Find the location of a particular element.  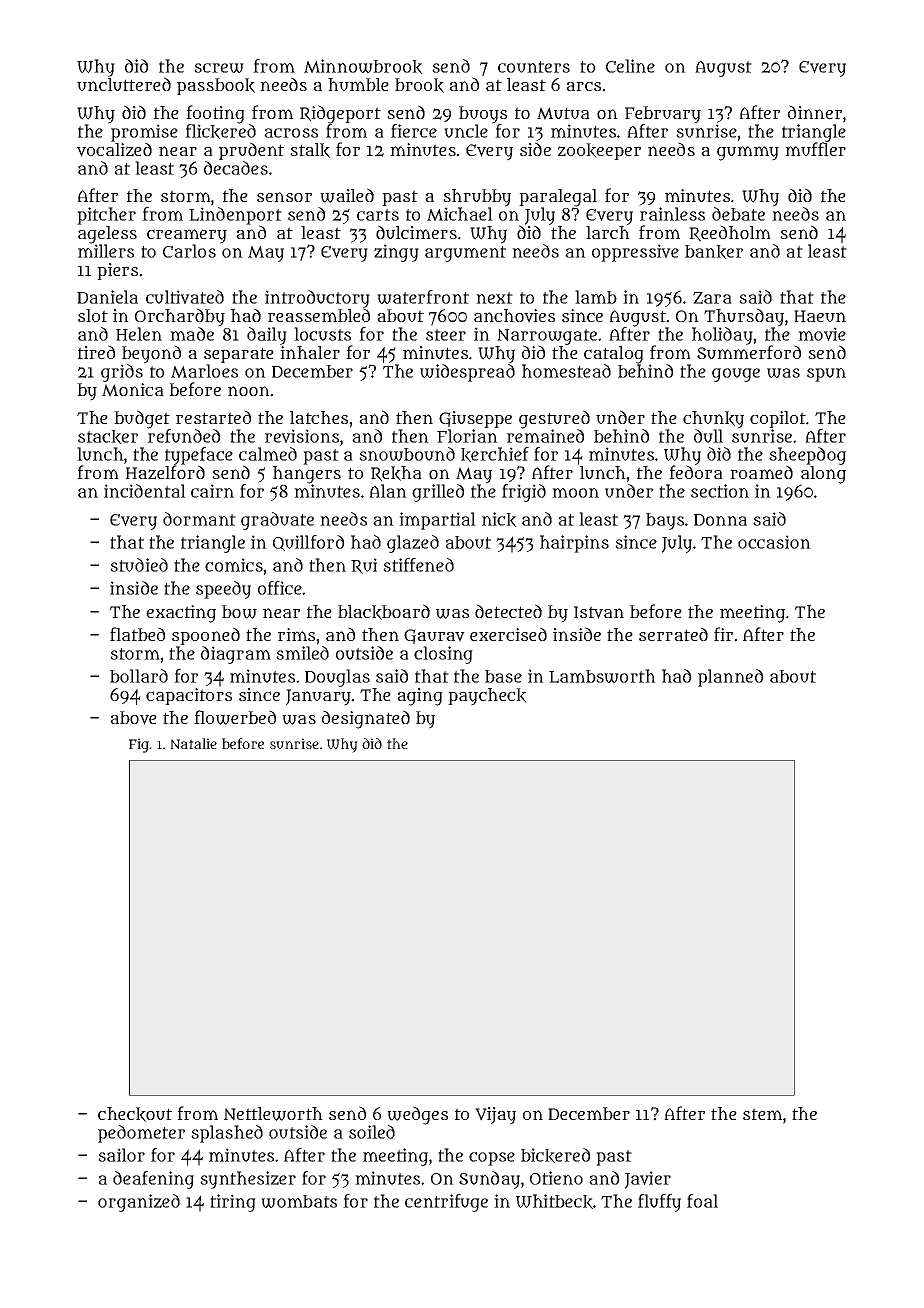

ageless is located at coordinates (107, 235).
